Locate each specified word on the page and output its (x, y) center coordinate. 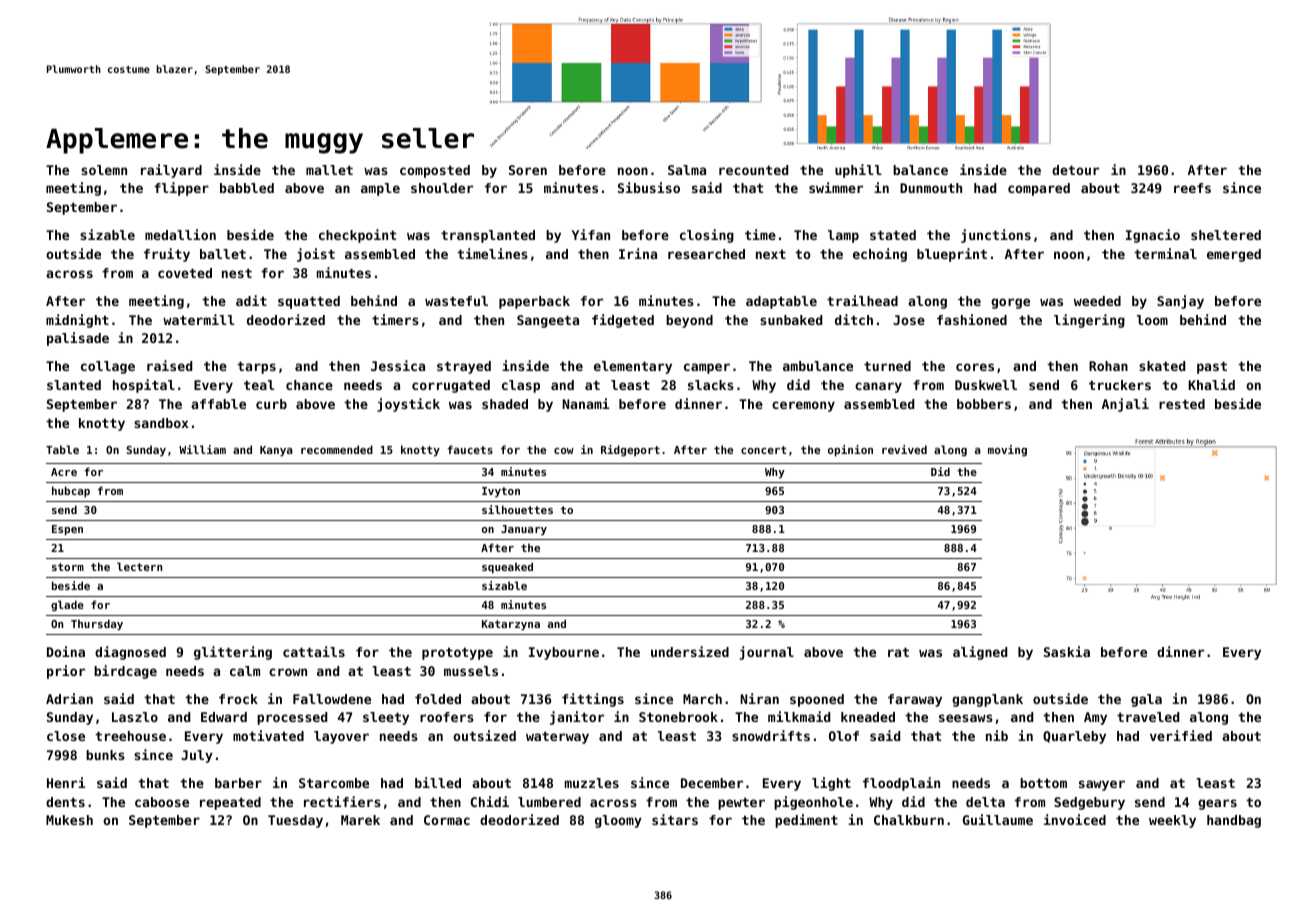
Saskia (1067, 651)
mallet (329, 170)
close (66, 736)
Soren (528, 170)
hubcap (71, 492)
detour (1075, 170)
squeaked (507, 568)
